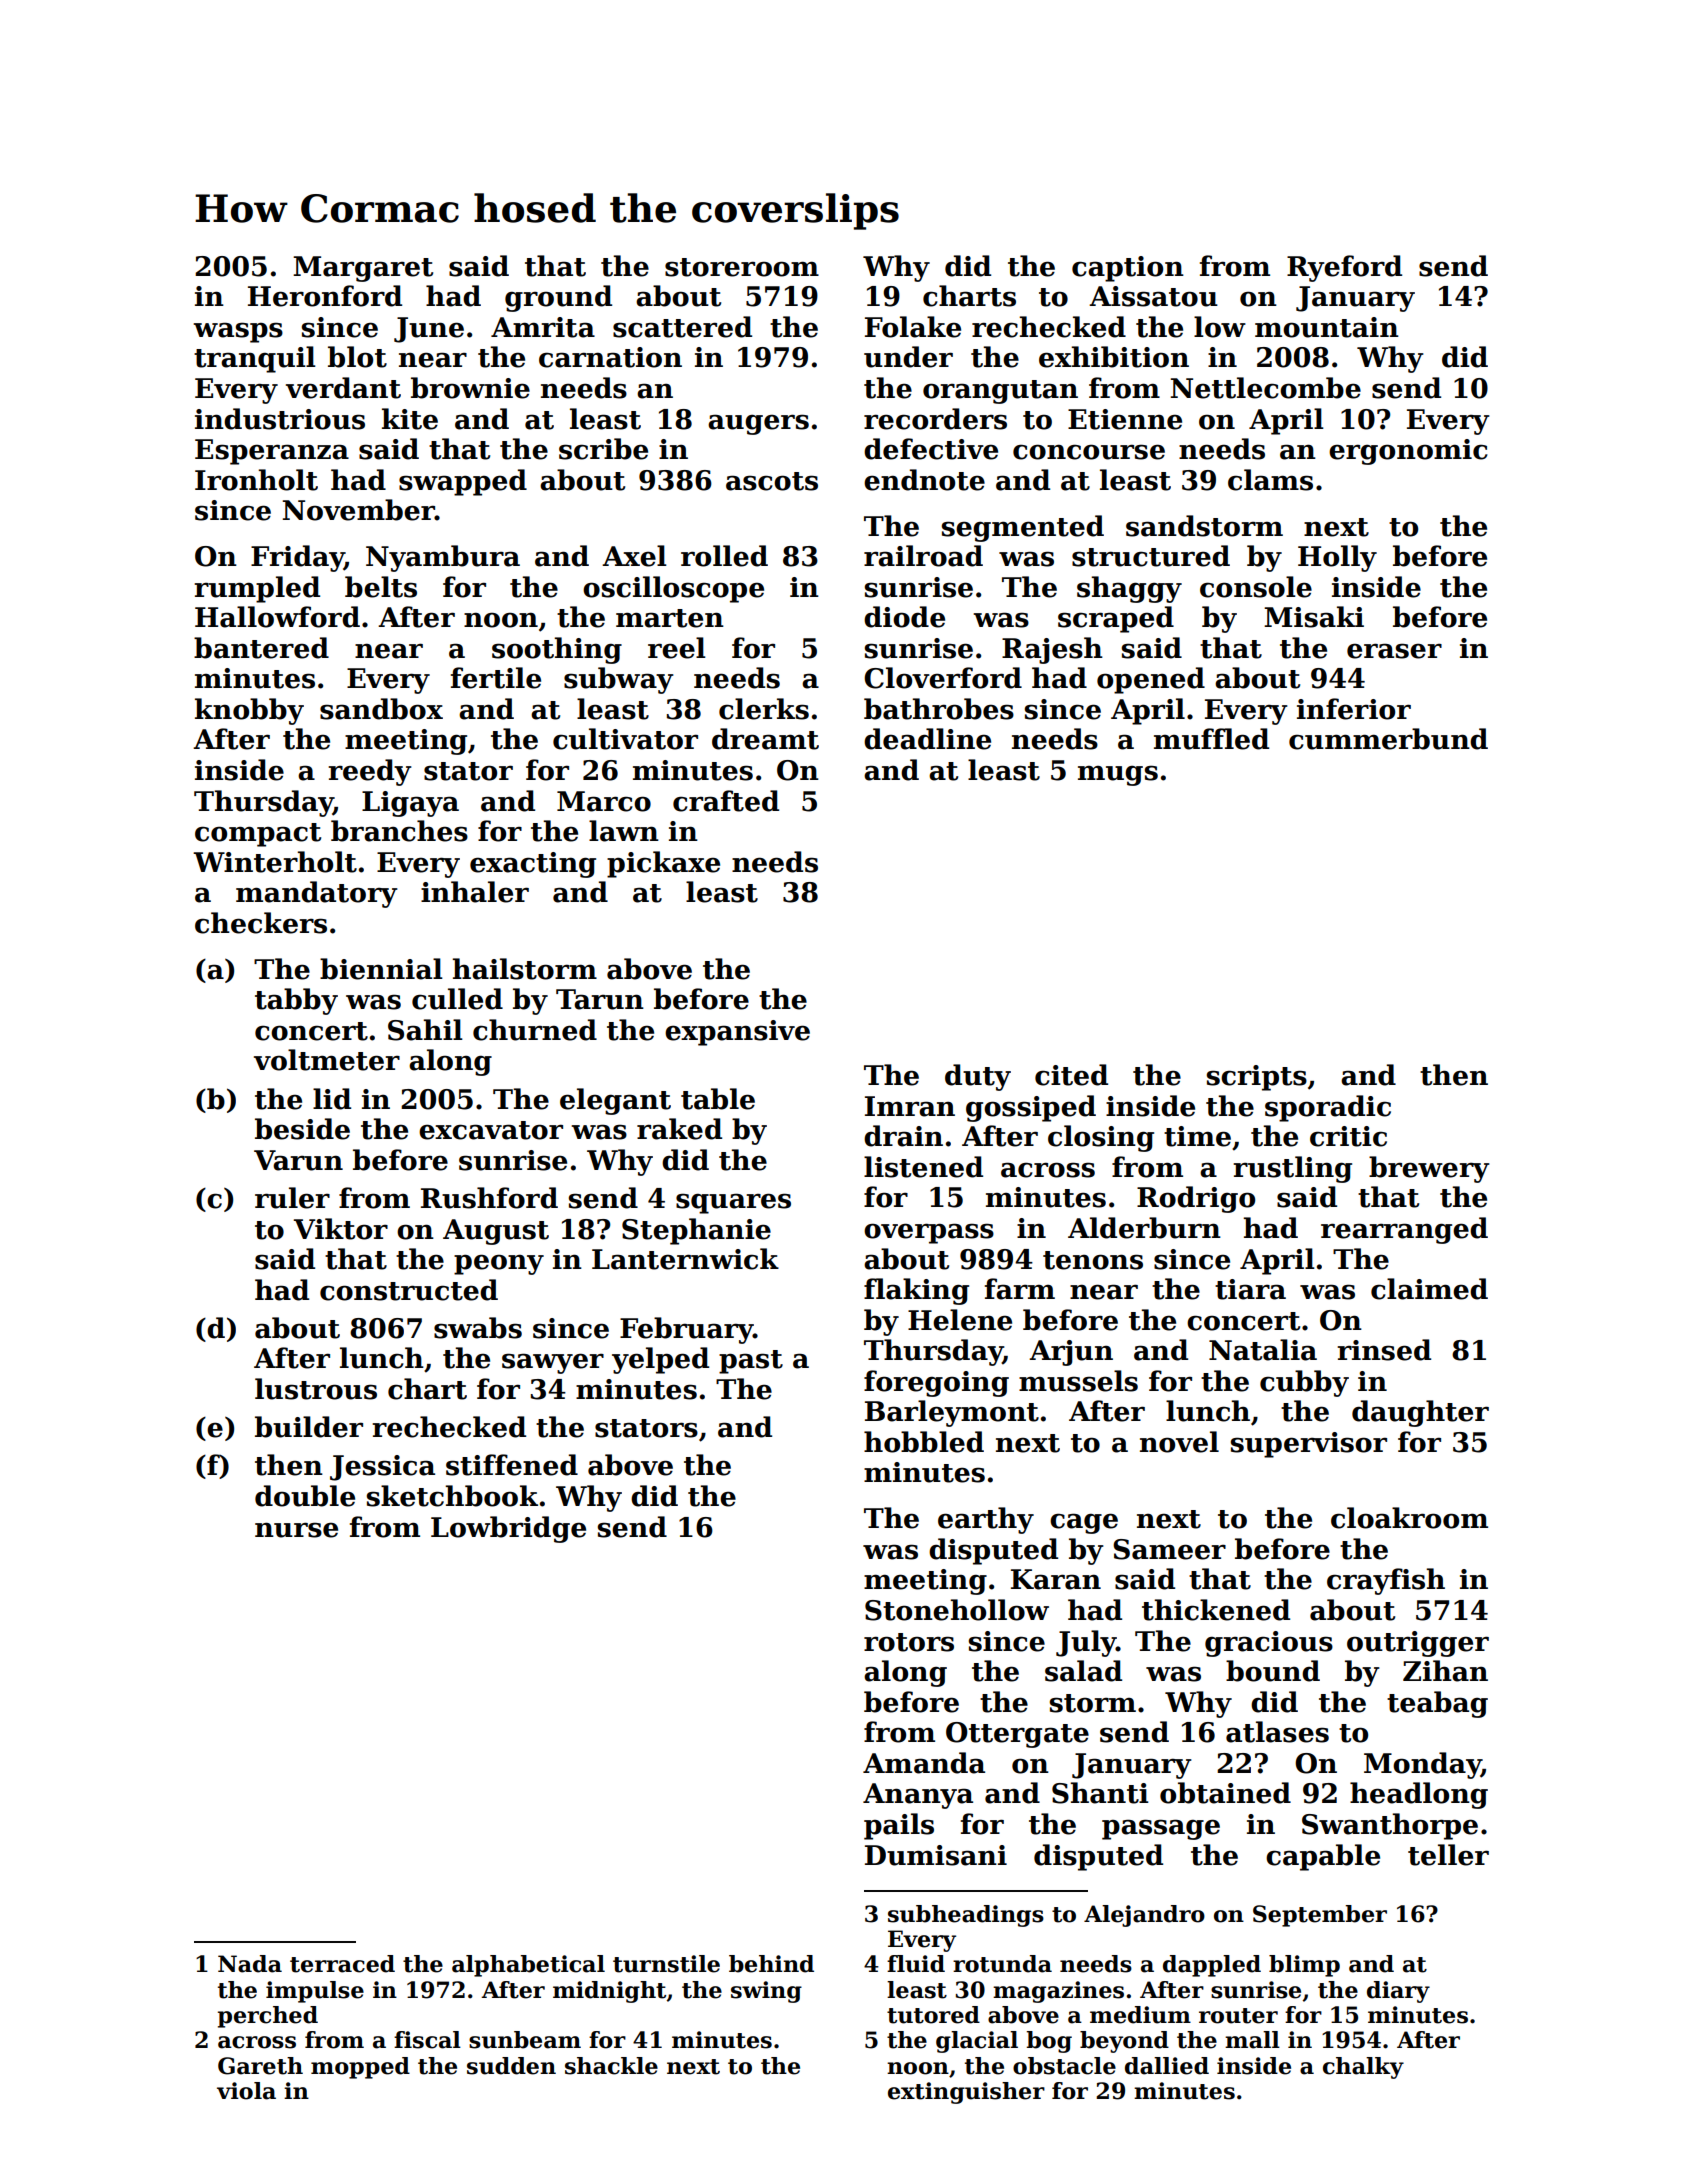 Image resolution: width=1683 pixels, height=2178 pixels. What do you see at coordinates (363, 269) in the document?
I see `Margaret` at bounding box center [363, 269].
